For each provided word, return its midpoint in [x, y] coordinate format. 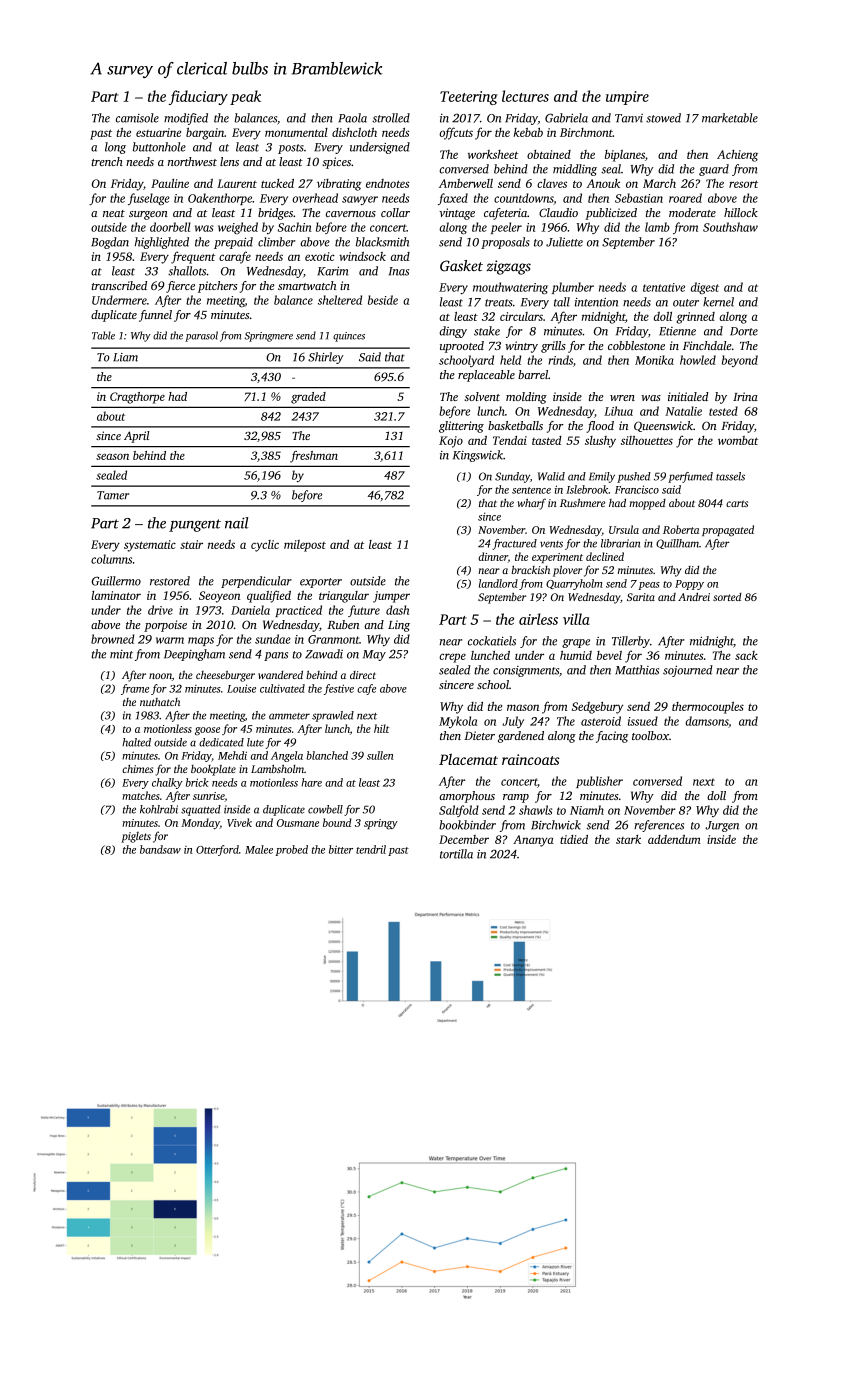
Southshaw [730, 227]
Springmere [268, 337]
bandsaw [160, 849]
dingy [453, 332]
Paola [352, 118]
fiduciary [198, 97]
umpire [627, 98]
